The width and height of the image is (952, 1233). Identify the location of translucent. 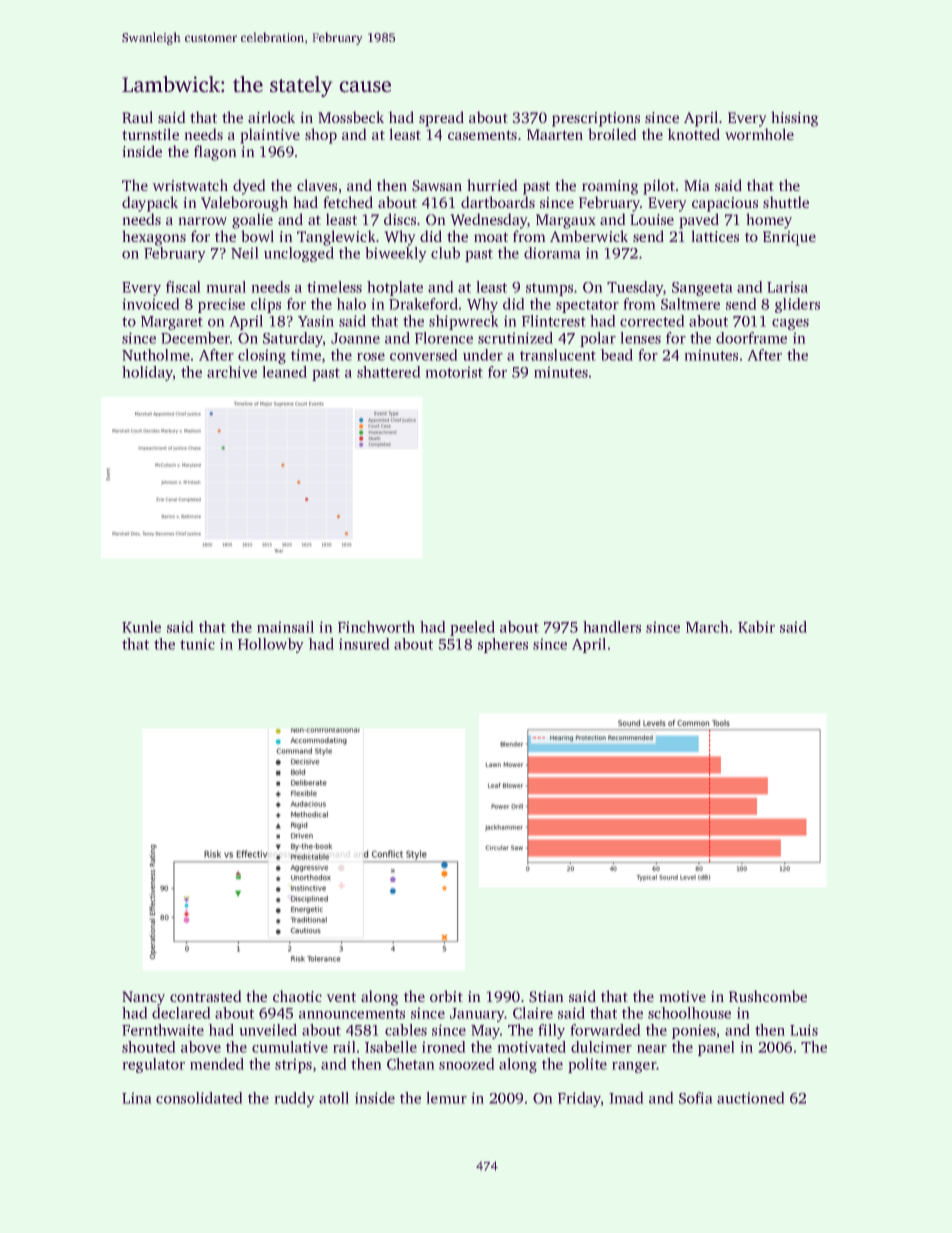
(558, 355).
